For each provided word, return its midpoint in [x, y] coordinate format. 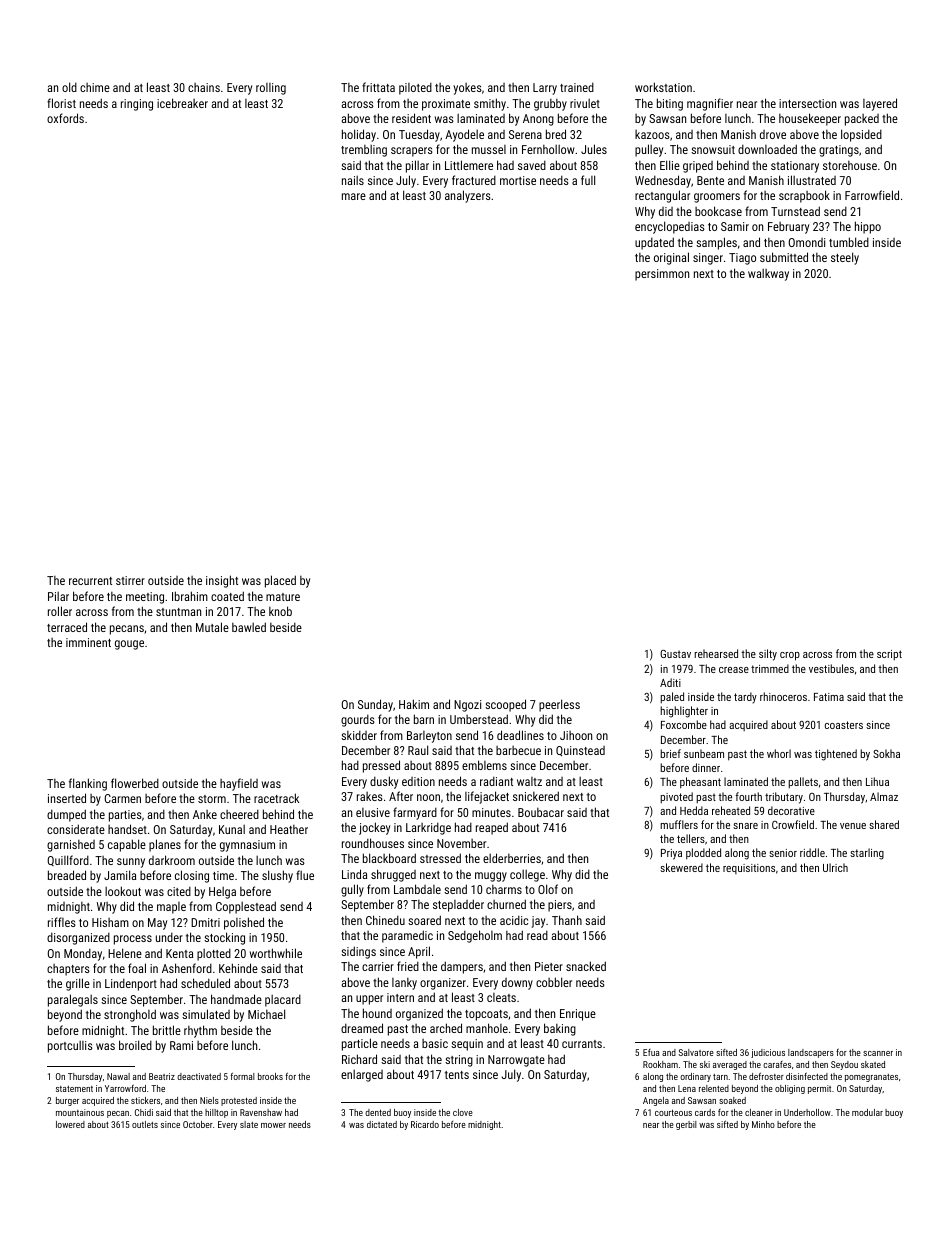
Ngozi [467, 706]
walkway [768, 275]
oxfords [65, 118]
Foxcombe [684, 724]
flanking [88, 784]
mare [354, 196]
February [788, 228]
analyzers [468, 196]
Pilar [58, 596]
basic [435, 1043]
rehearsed [716, 653]
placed [280, 581]
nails [353, 180]
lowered [70, 1124]
